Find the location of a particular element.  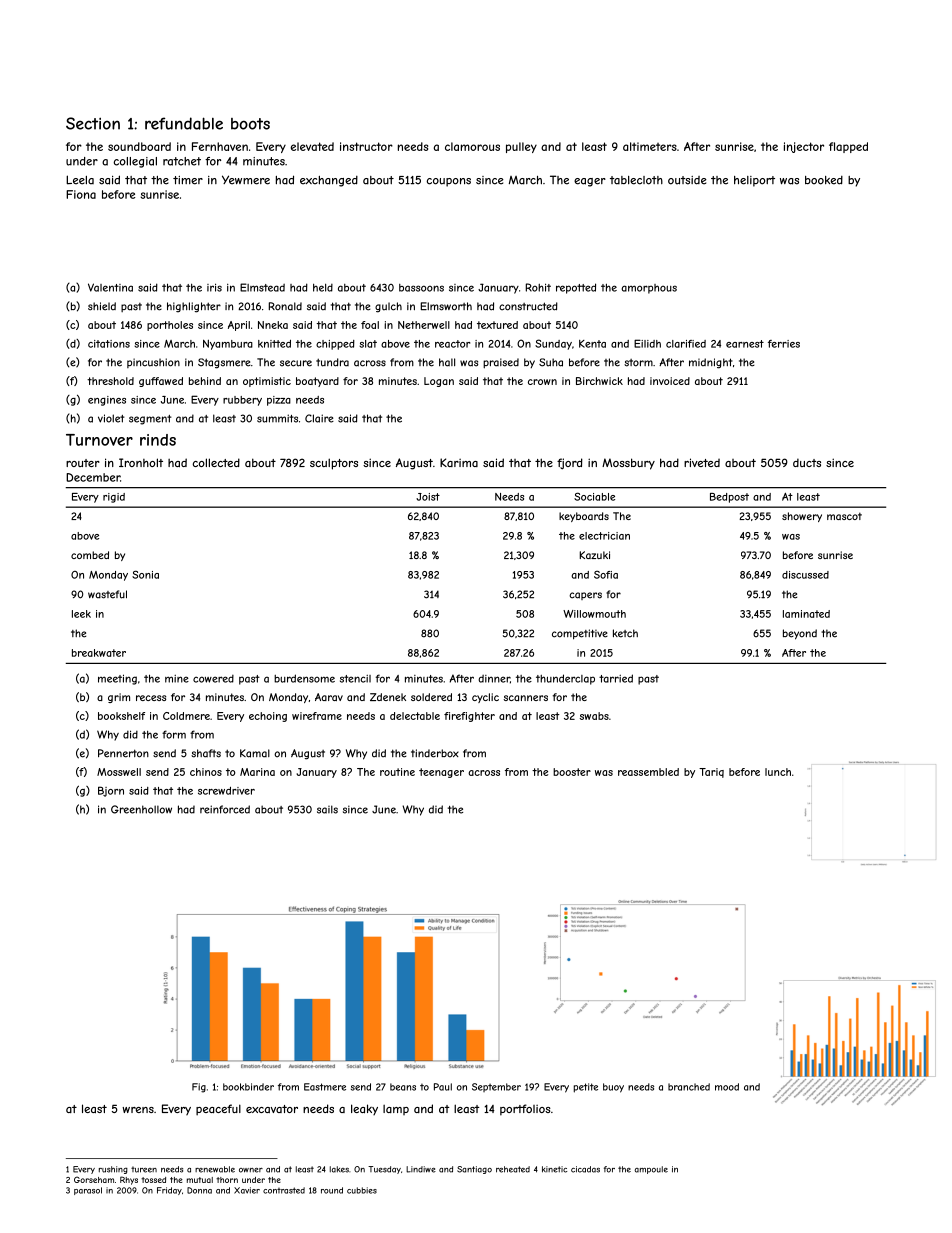

Eastmere is located at coordinates (325, 1087).
